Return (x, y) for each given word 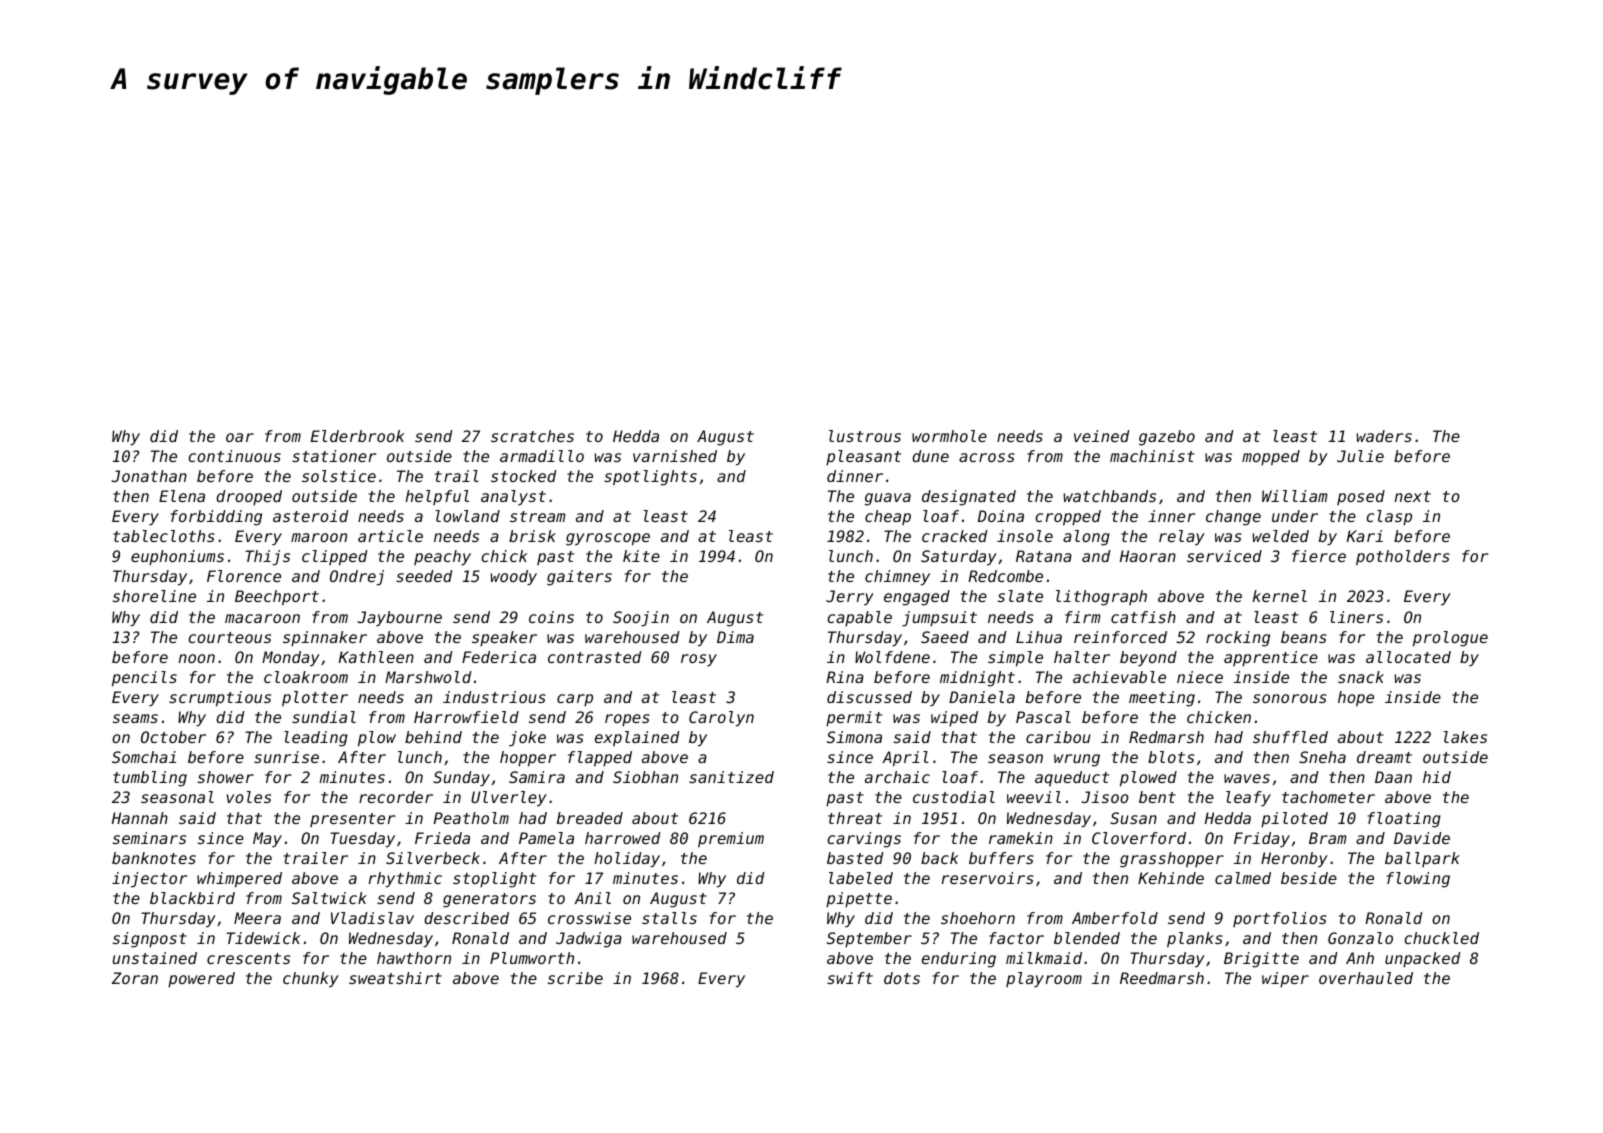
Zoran (135, 978)
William (1294, 496)
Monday (291, 659)
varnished (675, 456)
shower (226, 777)
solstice (339, 476)
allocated (1408, 657)
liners (1356, 617)
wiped (954, 718)
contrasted (595, 657)
